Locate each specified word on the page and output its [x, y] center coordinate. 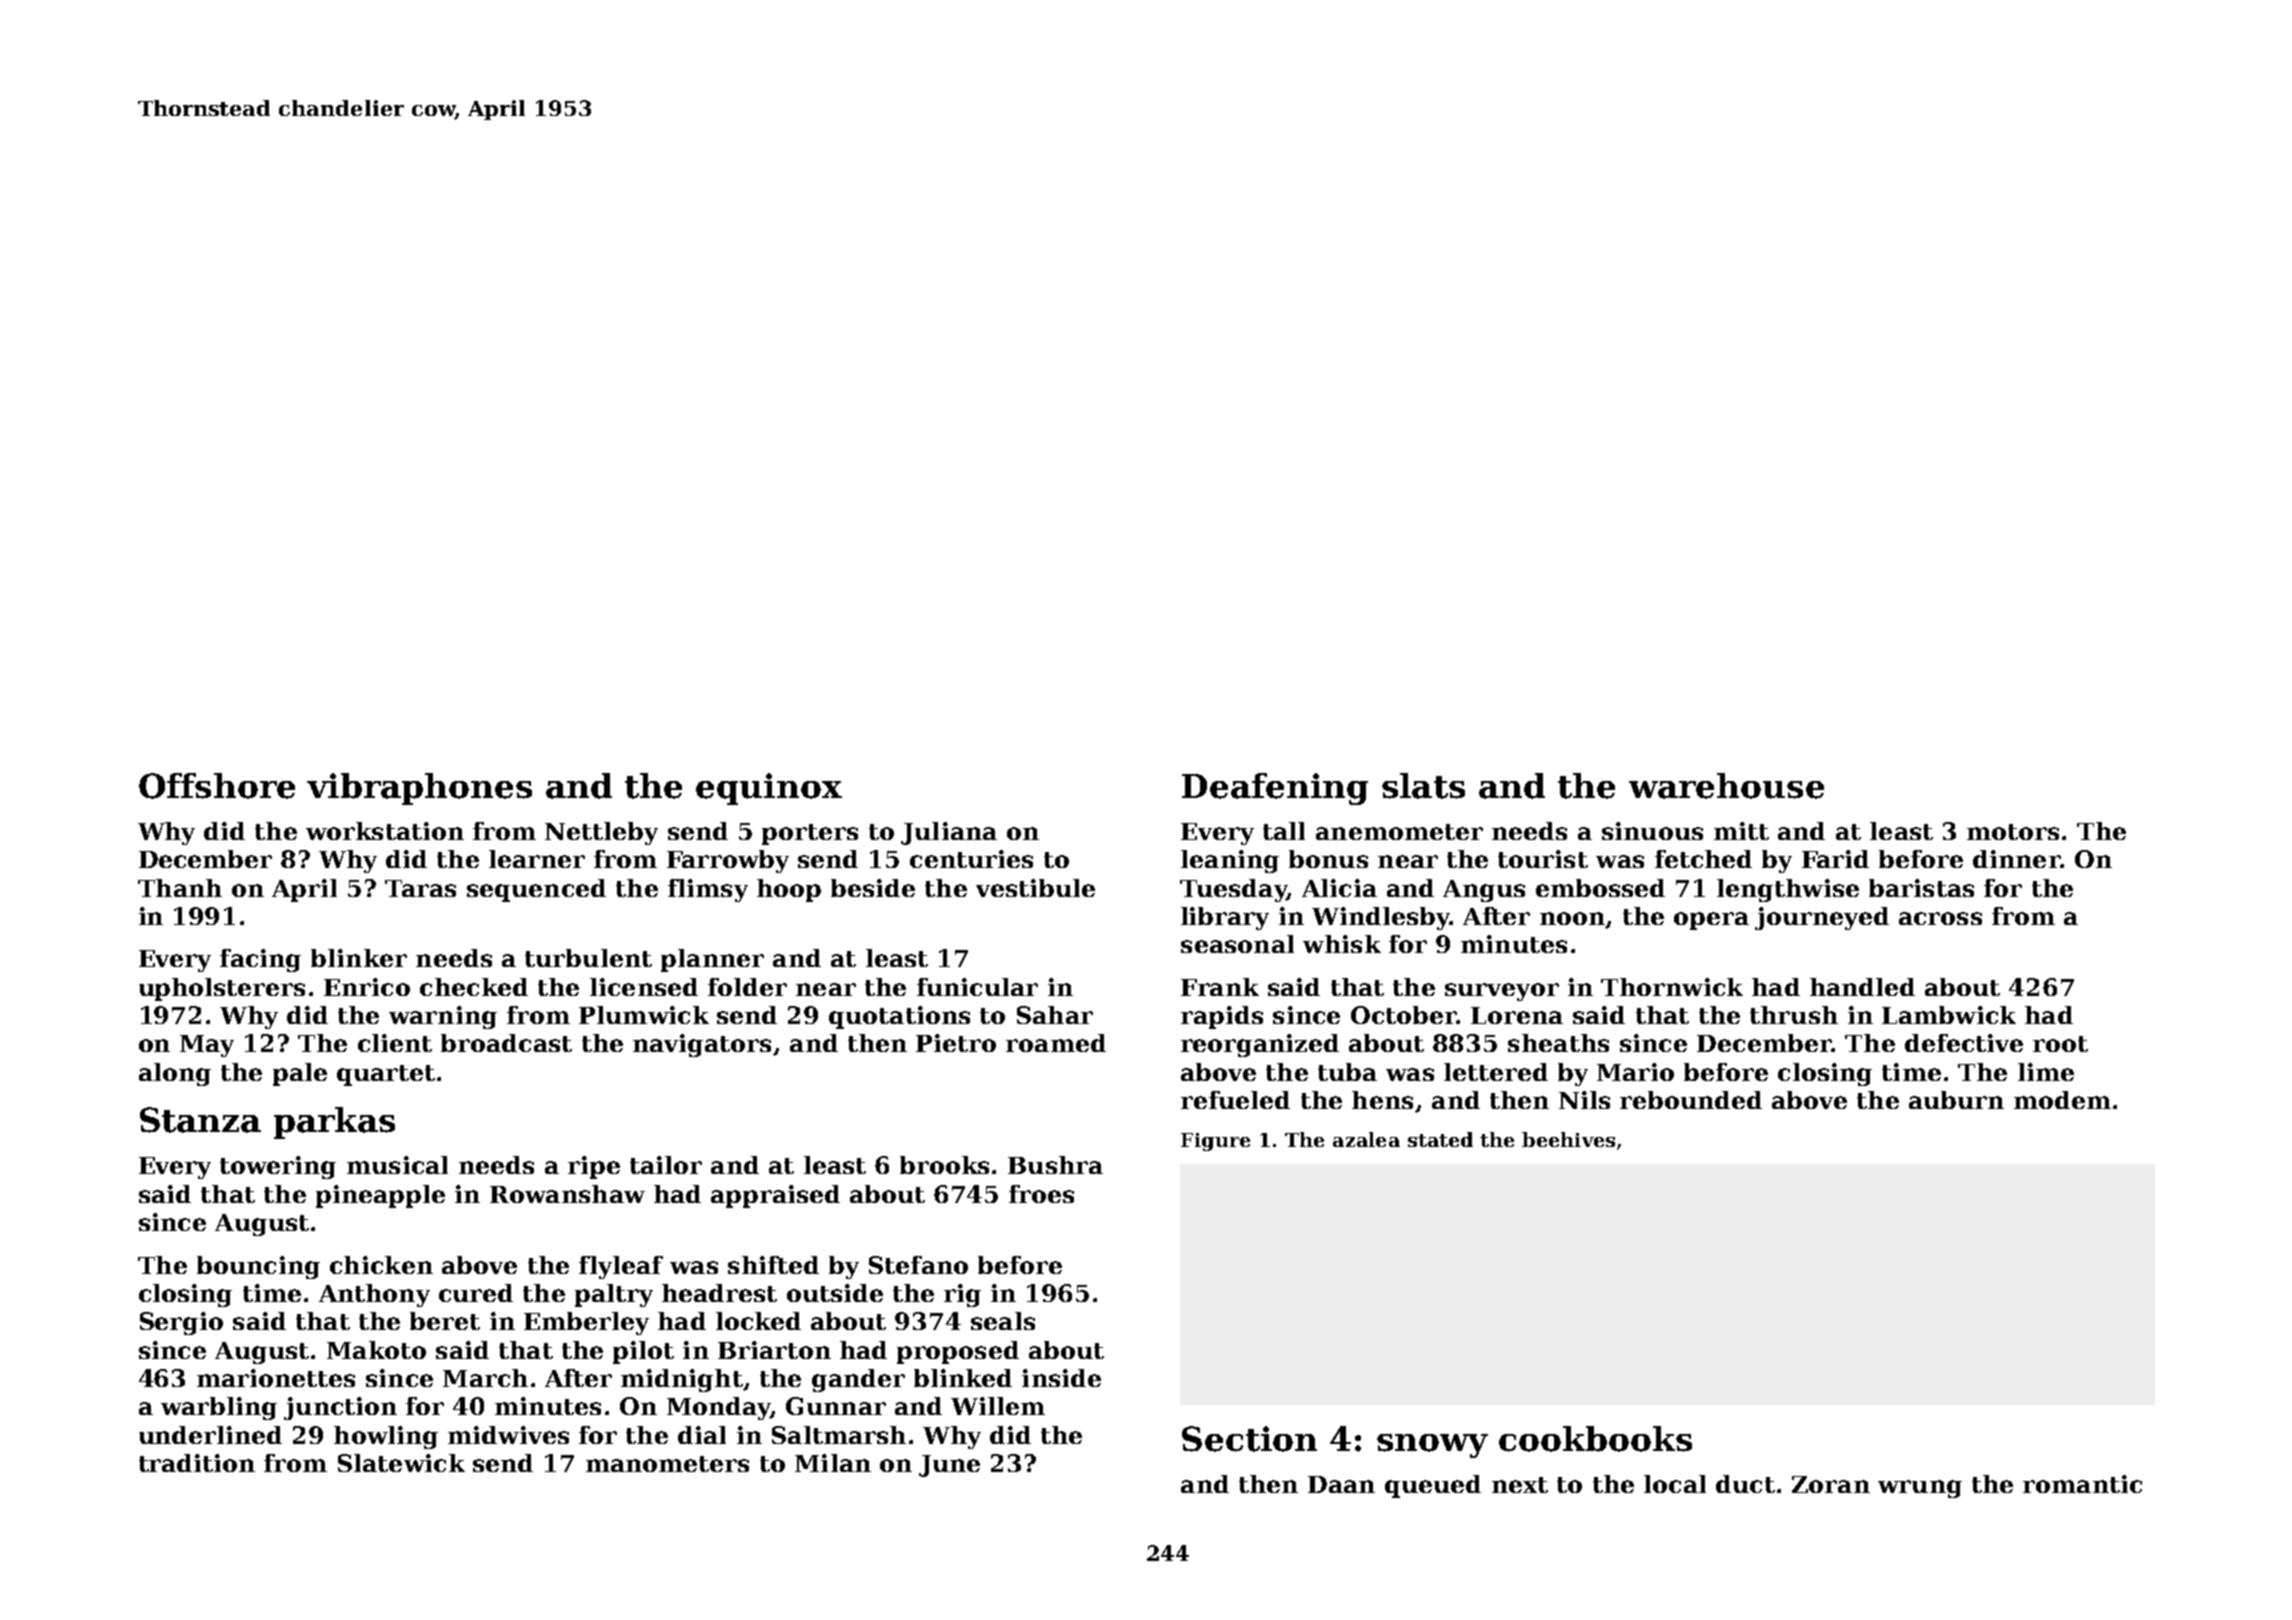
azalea [1366, 1139]
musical [397, 1165]
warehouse [1726, 786]
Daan [1341, 1484]
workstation [385, 831]
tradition [197, 1463]
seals [1003, 1321]
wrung [1920, 1489]
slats [1423, 786]
